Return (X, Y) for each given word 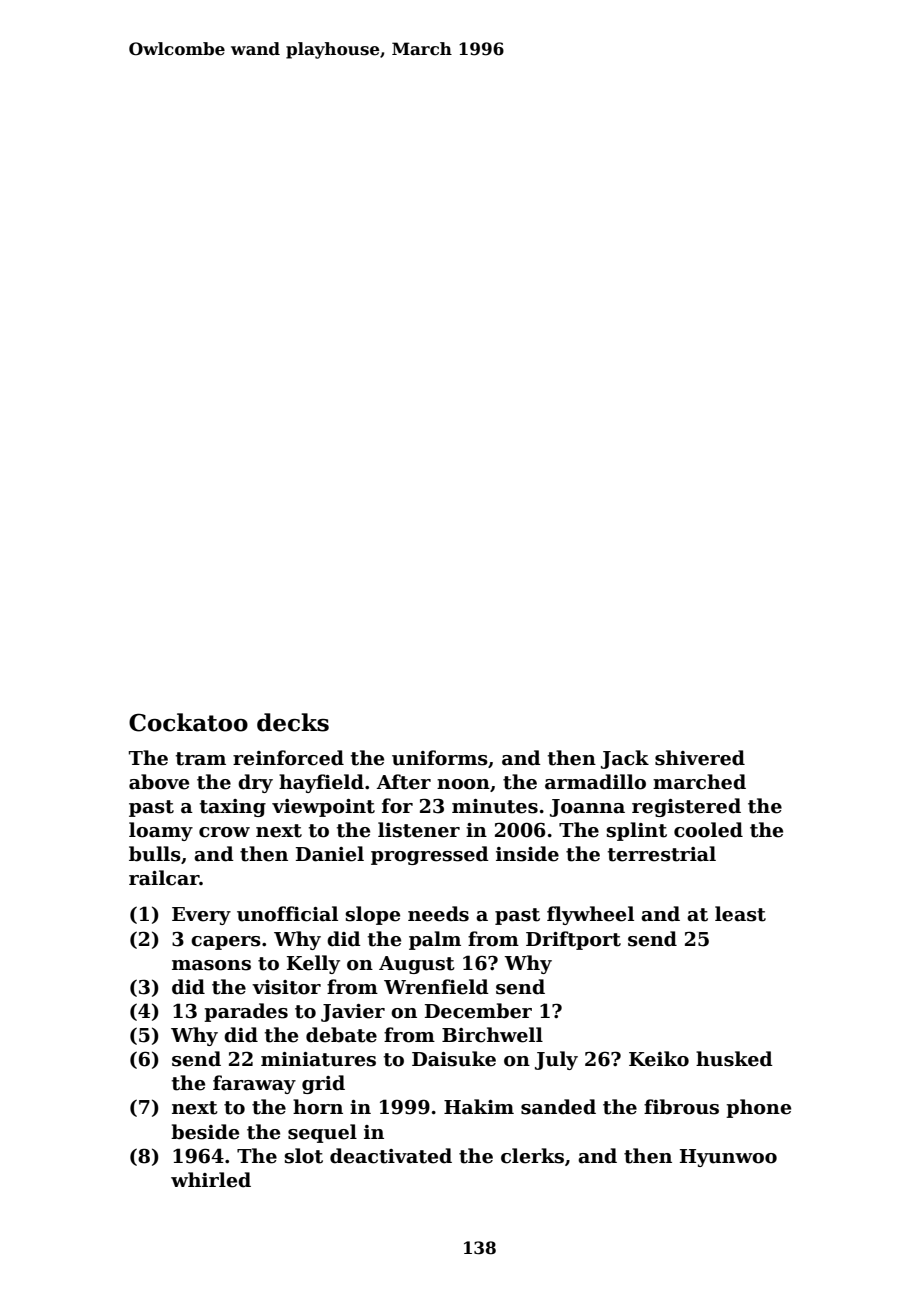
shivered (700, 758)
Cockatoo (188, 722)
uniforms (440, 758)
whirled (211, 1180)
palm (435, 940)
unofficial (287, 914)
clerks (532, 1156)
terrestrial (662, 854)
